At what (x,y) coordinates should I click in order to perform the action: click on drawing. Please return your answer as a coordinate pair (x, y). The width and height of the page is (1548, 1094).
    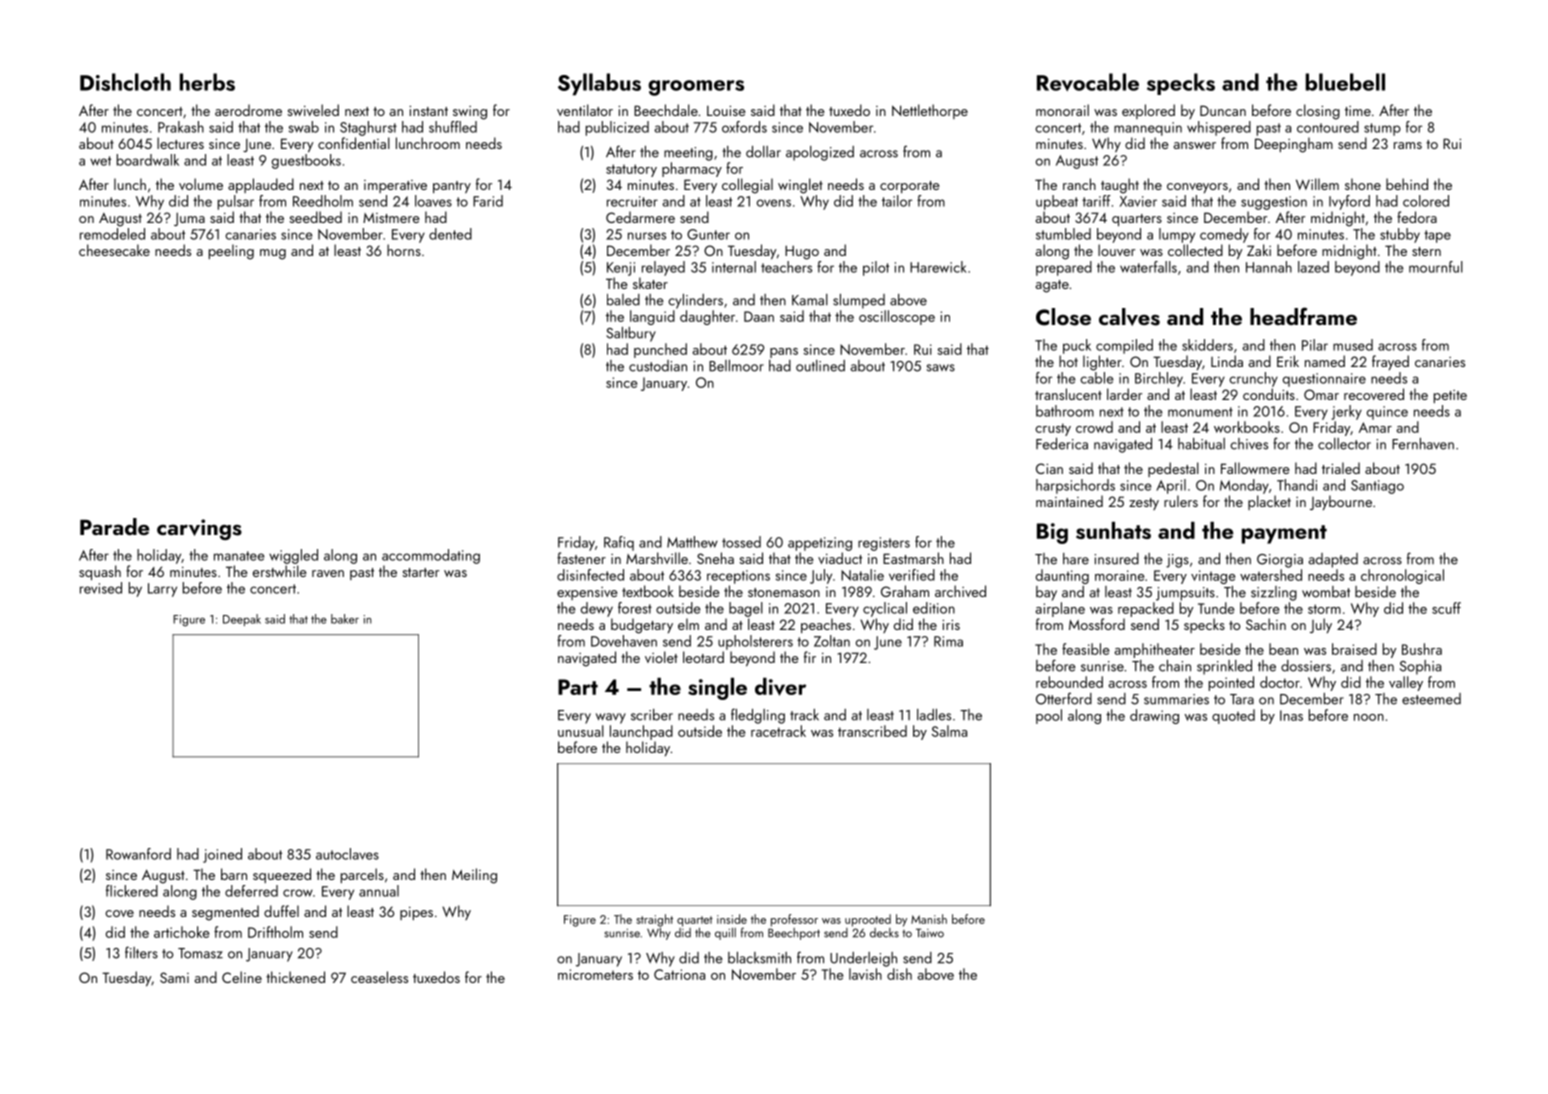
    Looking at the image, I should click on (1154, 716).
